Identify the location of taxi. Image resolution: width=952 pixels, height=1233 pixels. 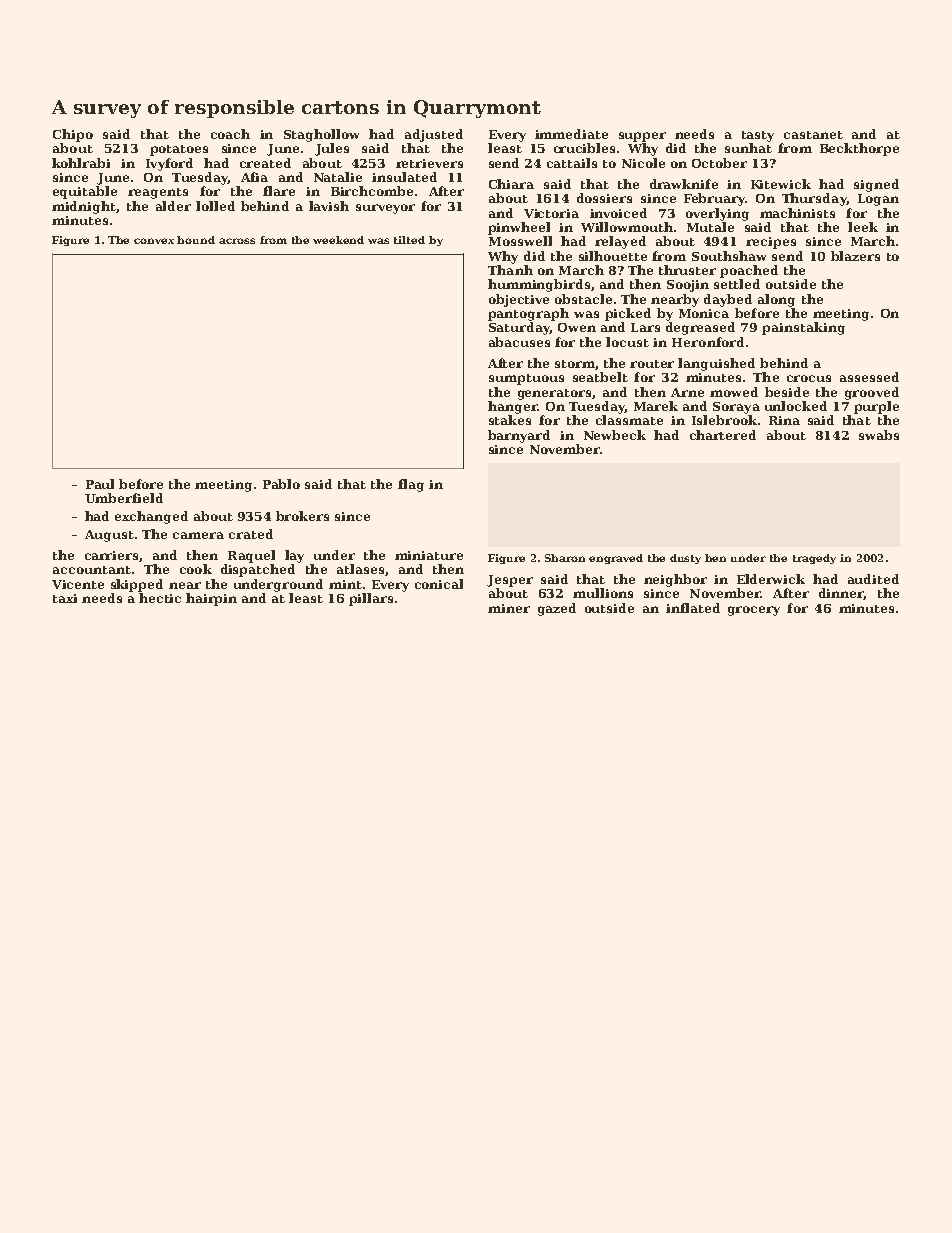
(65, 598).
